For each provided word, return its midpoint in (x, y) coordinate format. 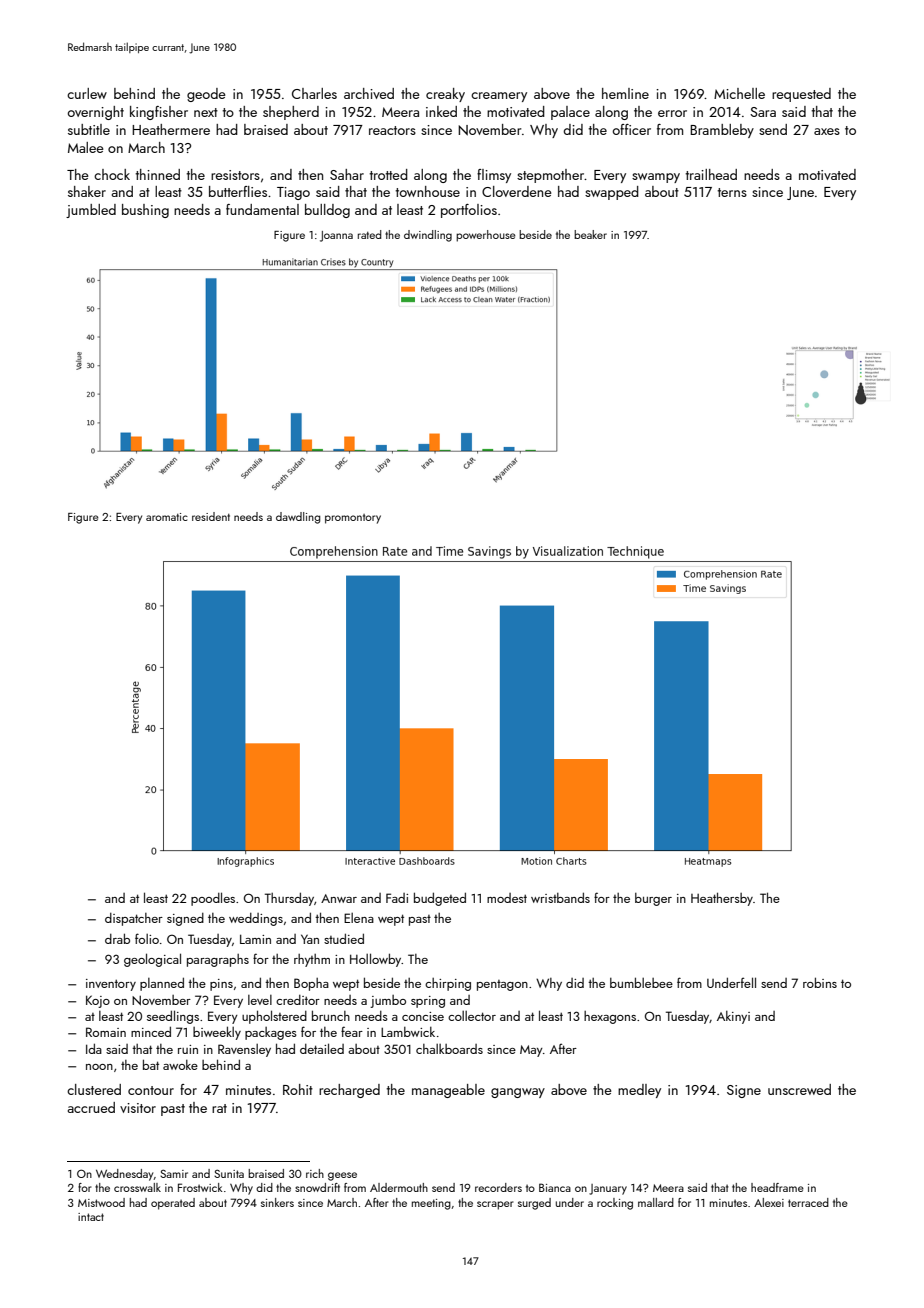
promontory (353, 519)
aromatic (167, 517)
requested (801, 95)
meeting (431, 1204)
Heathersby (722, 899)
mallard (656, 1202)
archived (369, 93)
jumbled (91, 211)
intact (91, 1217)
